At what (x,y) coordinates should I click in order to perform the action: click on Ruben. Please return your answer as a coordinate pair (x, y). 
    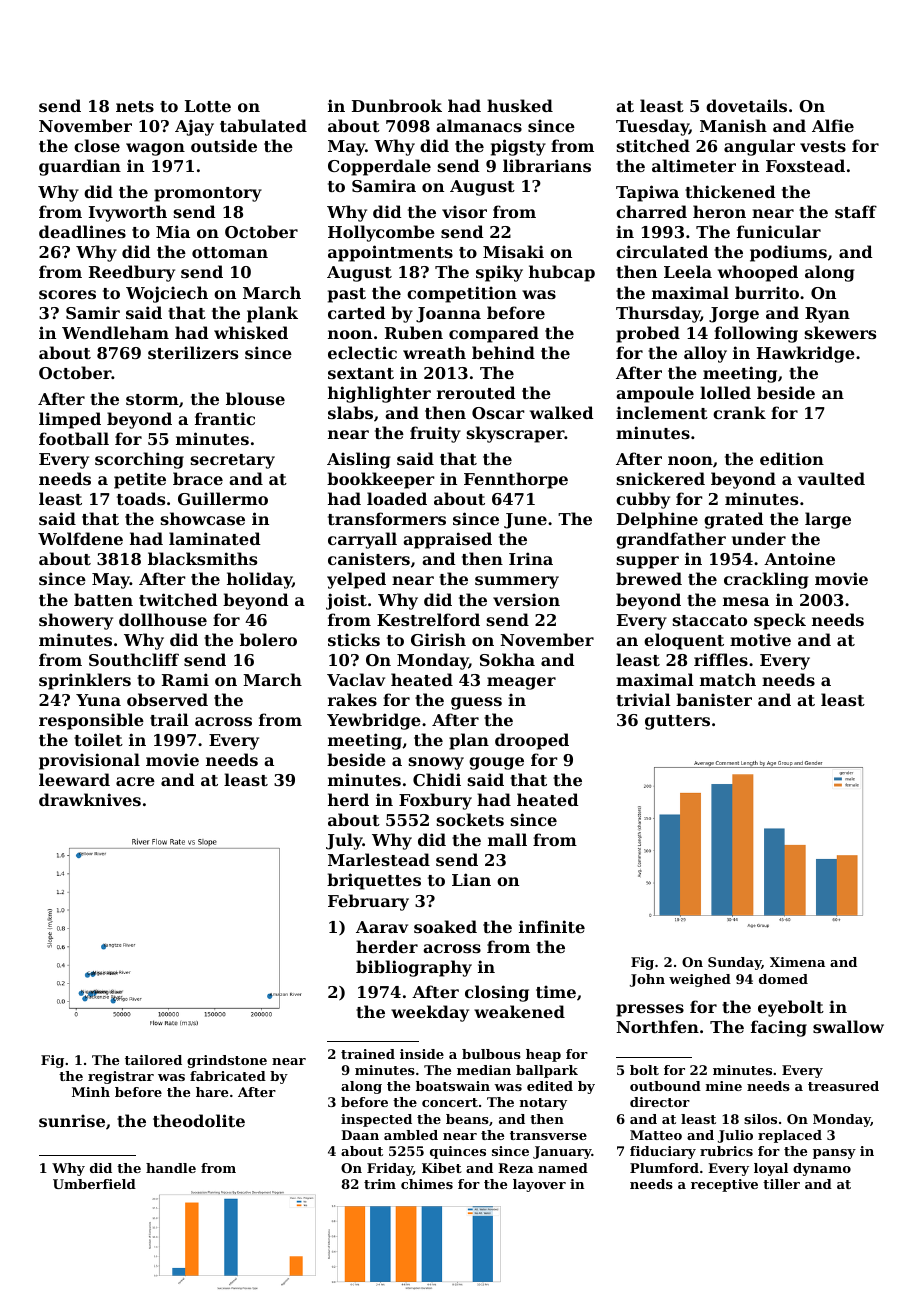
    Looking at the image, I should click on (414, 332).
